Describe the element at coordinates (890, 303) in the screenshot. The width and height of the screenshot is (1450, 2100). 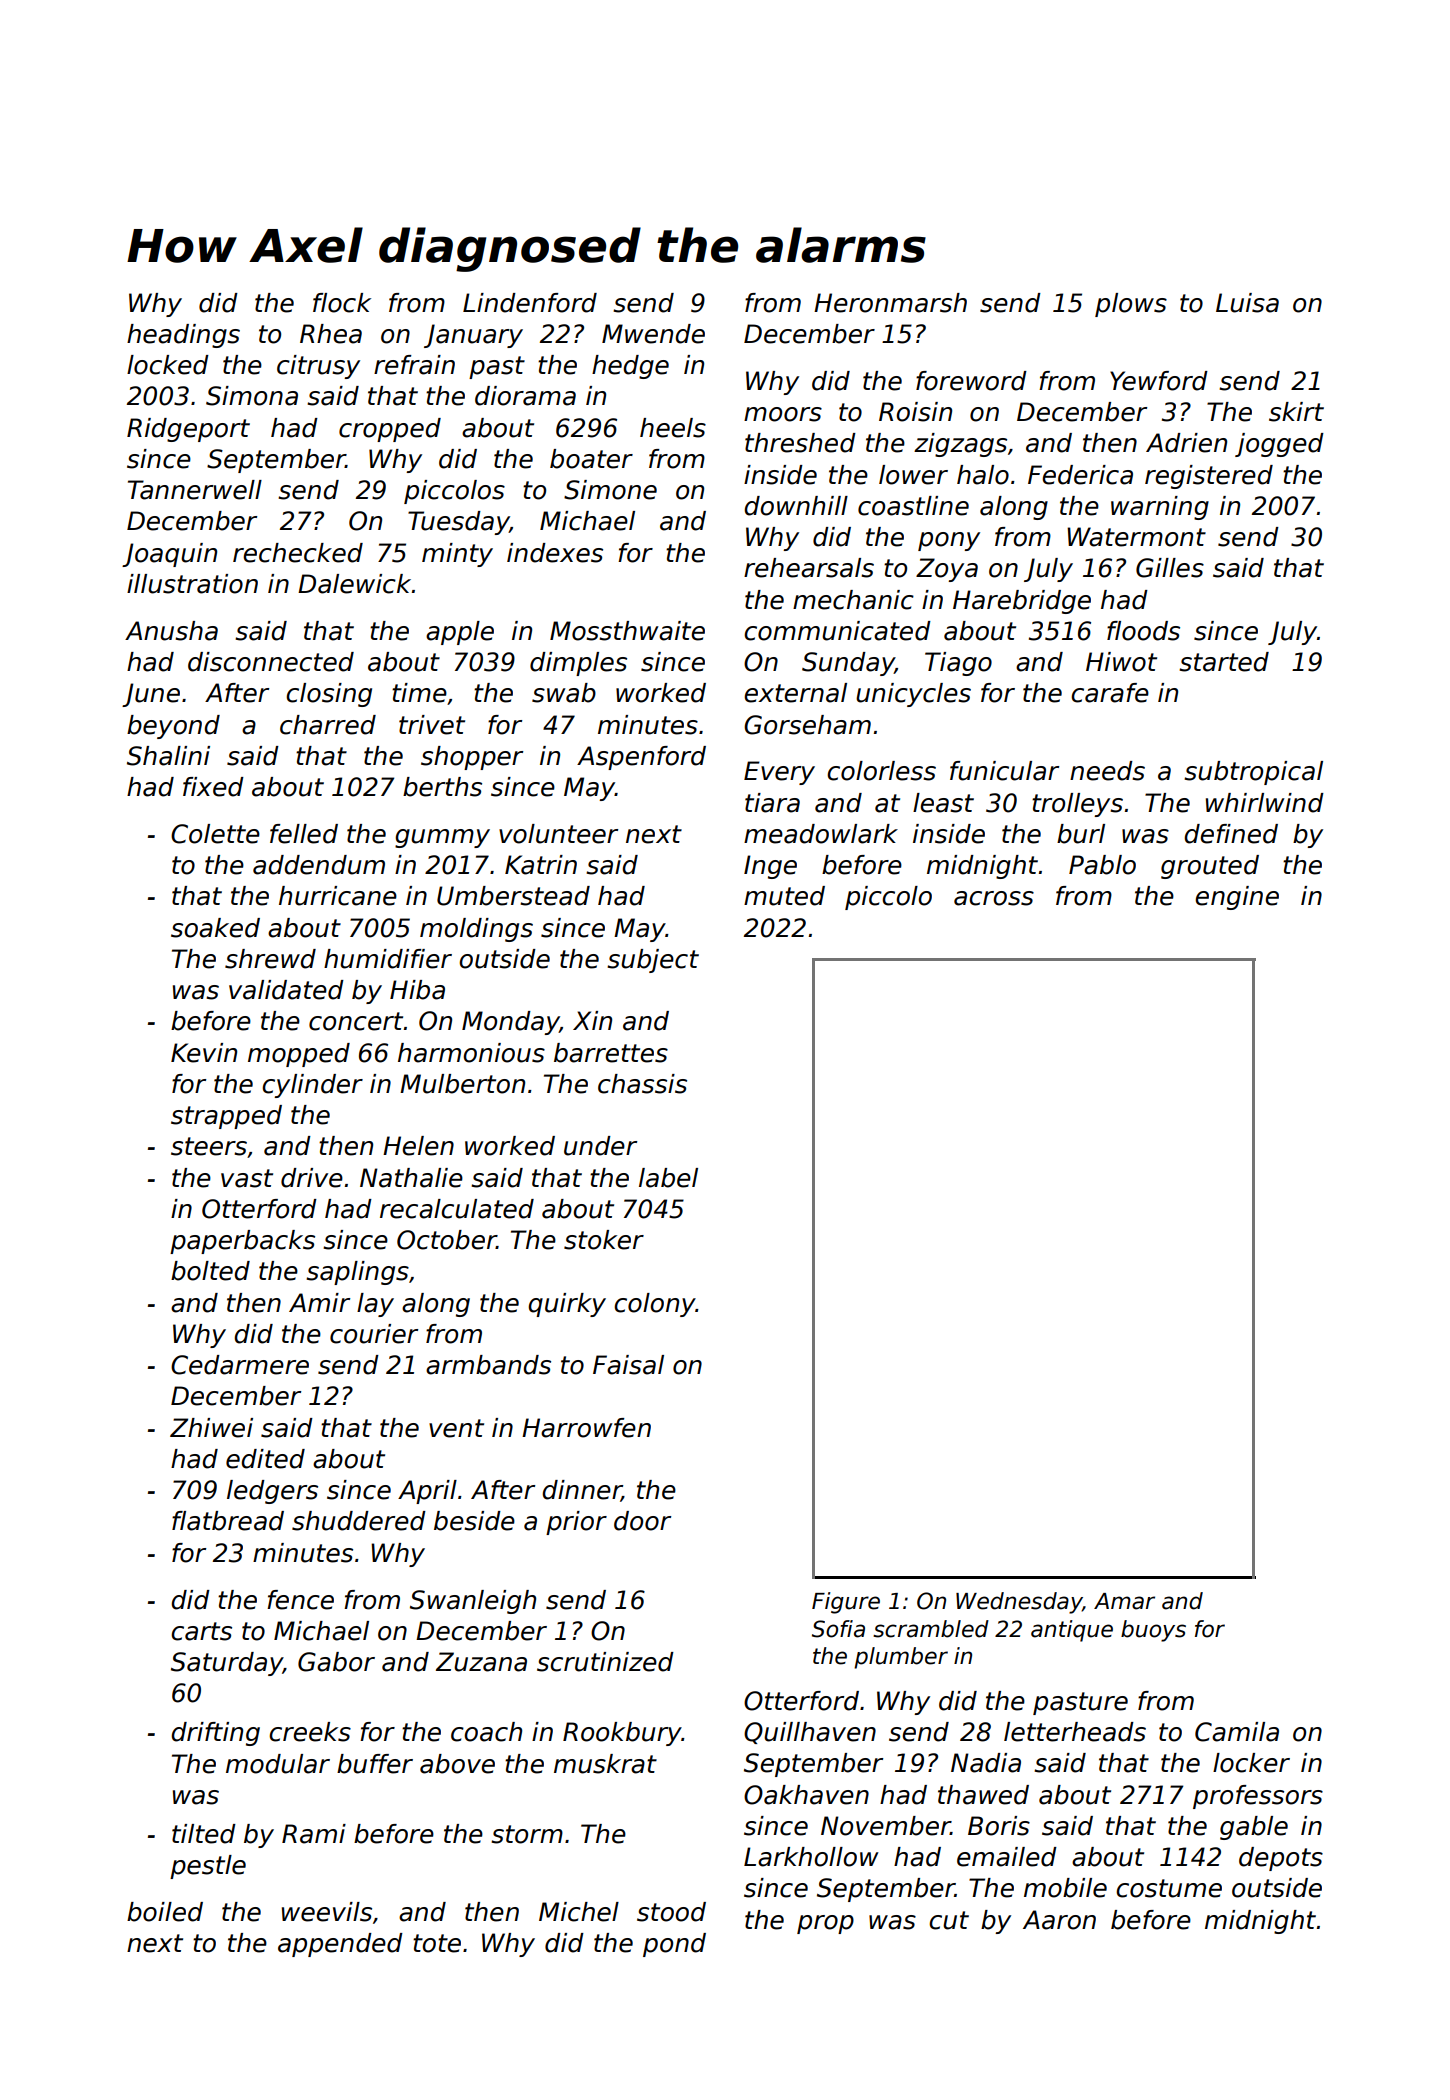
I see `Heronmarsh` at that location.
